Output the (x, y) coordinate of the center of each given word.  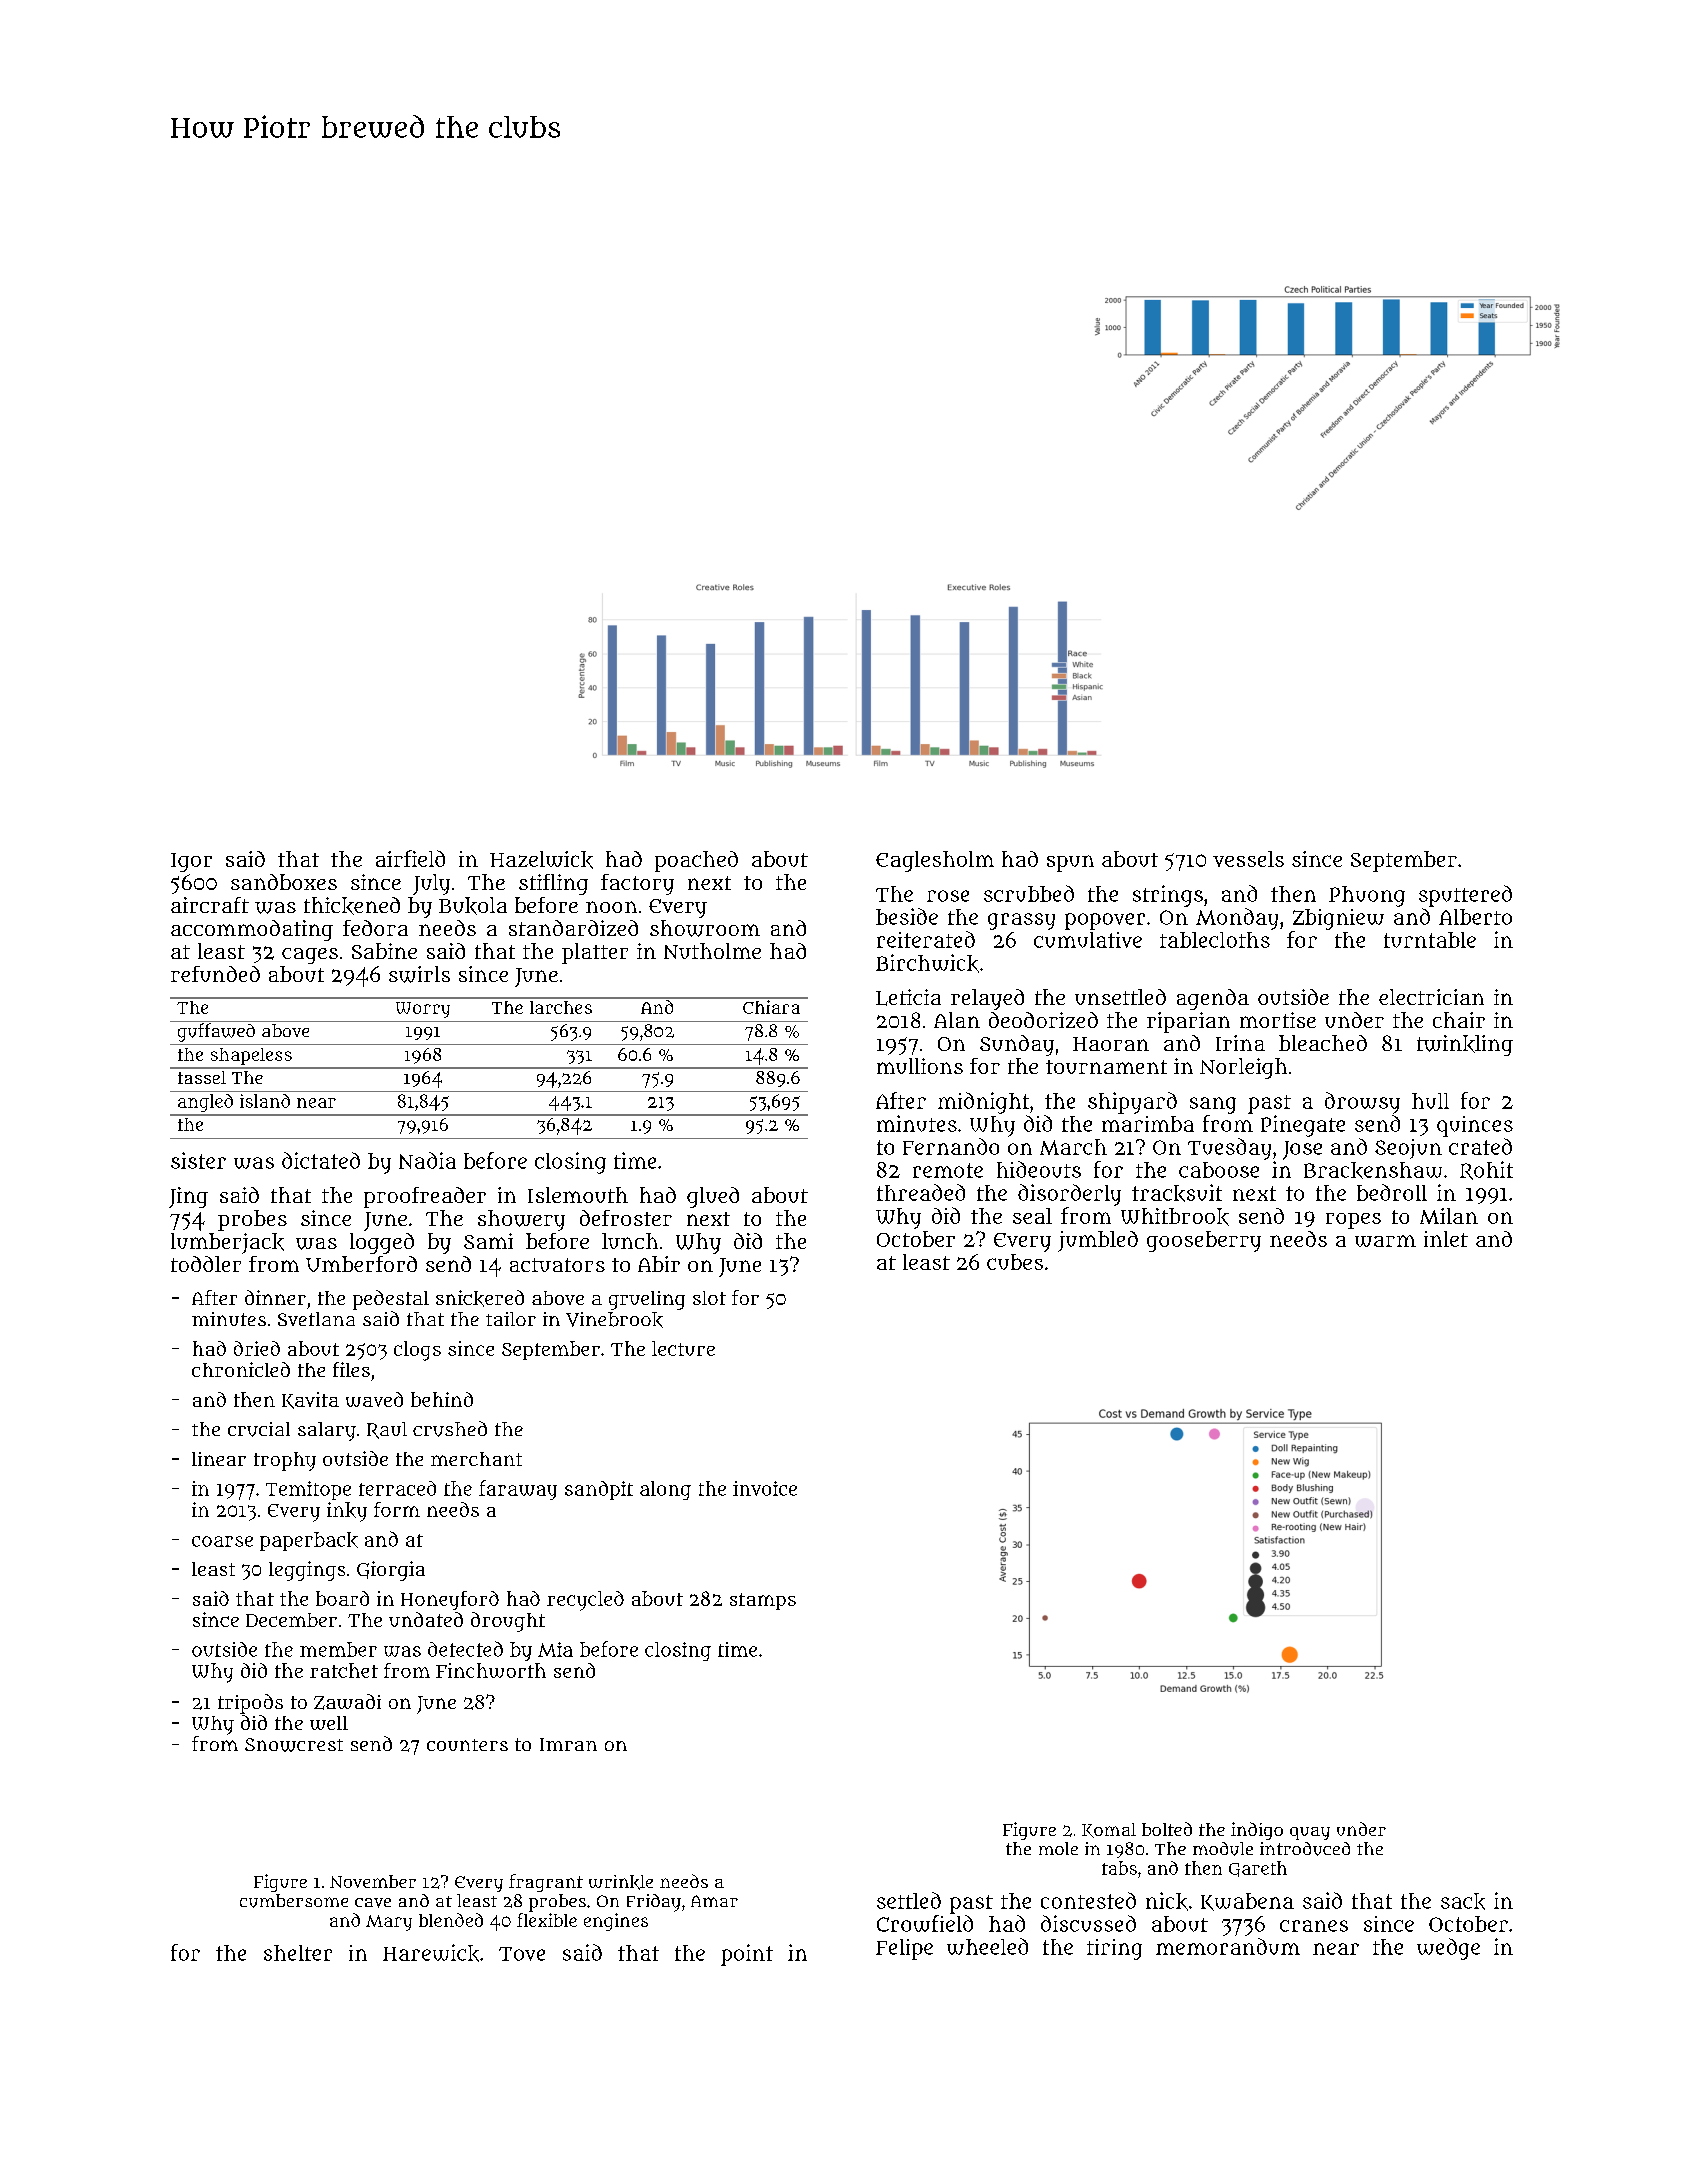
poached (696, 861)
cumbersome (294, 1901)
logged (382, 1243)
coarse (222, 1541)
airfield (410, 858)
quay (1310, 1833)
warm (1385, 1241)
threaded (921, 1192)
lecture (683, 1348)
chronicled (241, 1369)
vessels (1248, 859)
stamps (763, 1601)
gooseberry (1204, 1241)
